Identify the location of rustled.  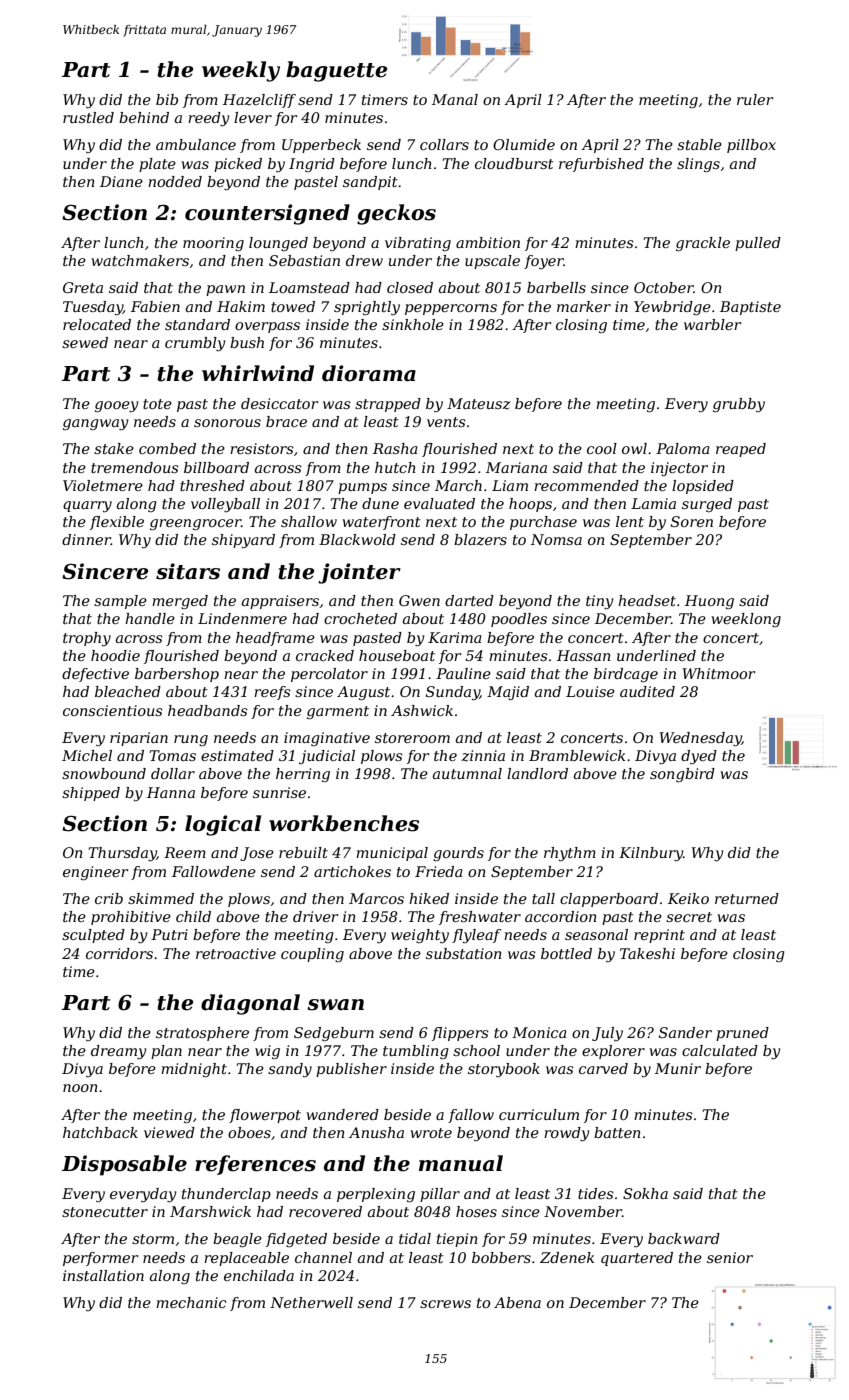
(88, 117).
